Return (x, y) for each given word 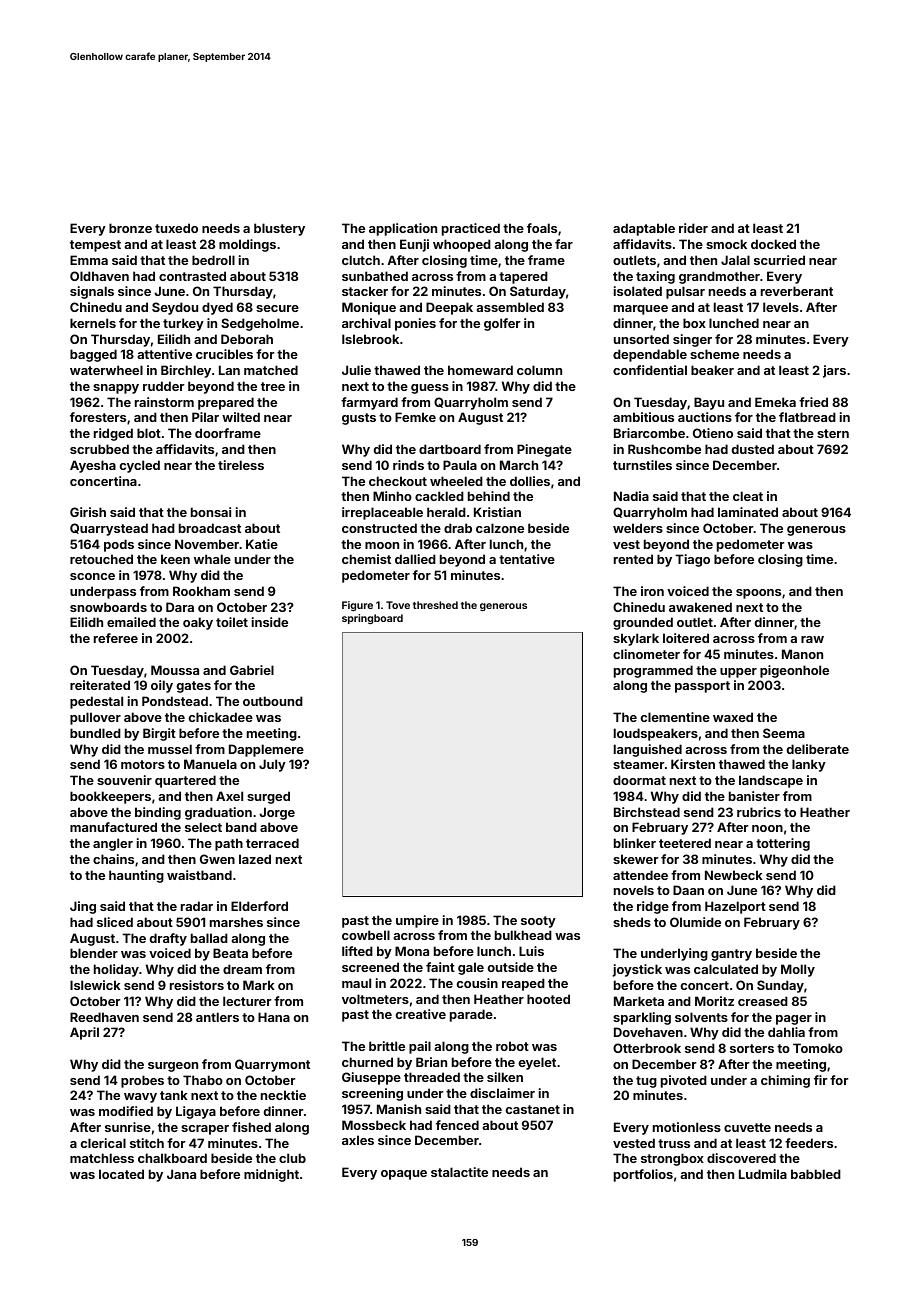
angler (113, 844)
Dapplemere (266, 750)
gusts (359, 419)
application (403, 229)
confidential (650, 370)
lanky (809, 765)
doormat (639, 780)
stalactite (459, 1172)
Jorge (277, 813)
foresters (98, 417)
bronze (130, 228)
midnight (271, 1175)
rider (693, 228)
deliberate (818, 749)
